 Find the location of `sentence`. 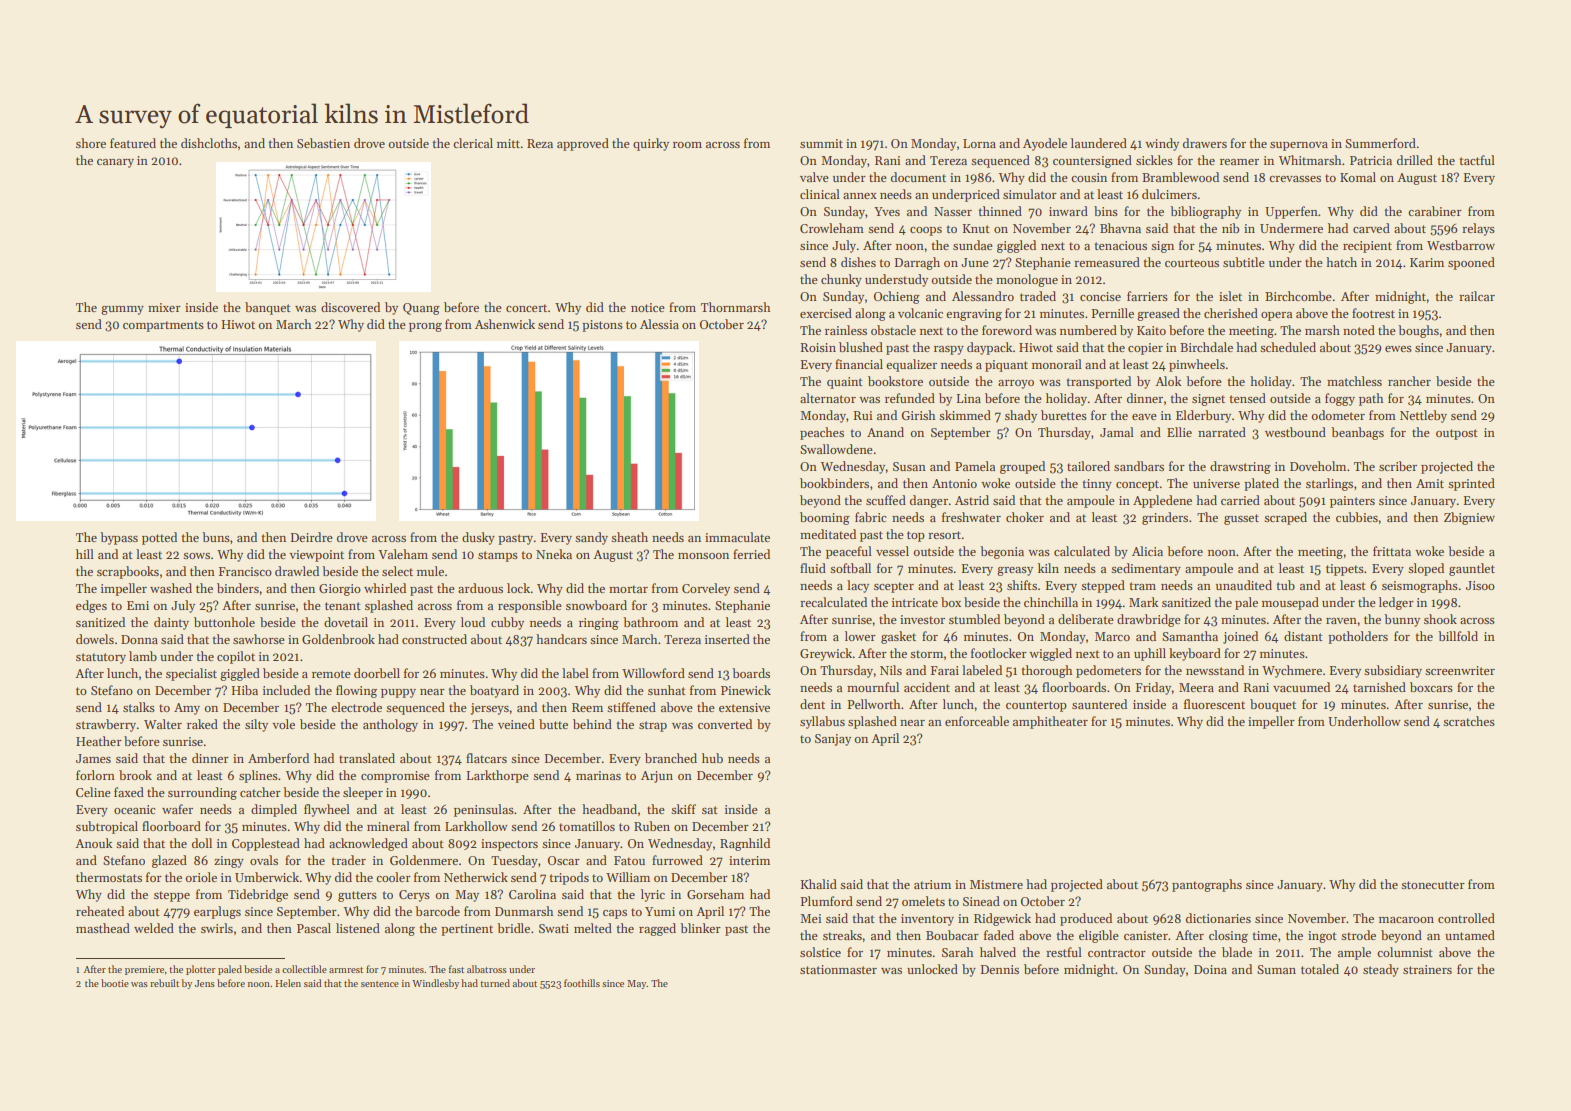

sentence is located at coordinates (380, 984).
